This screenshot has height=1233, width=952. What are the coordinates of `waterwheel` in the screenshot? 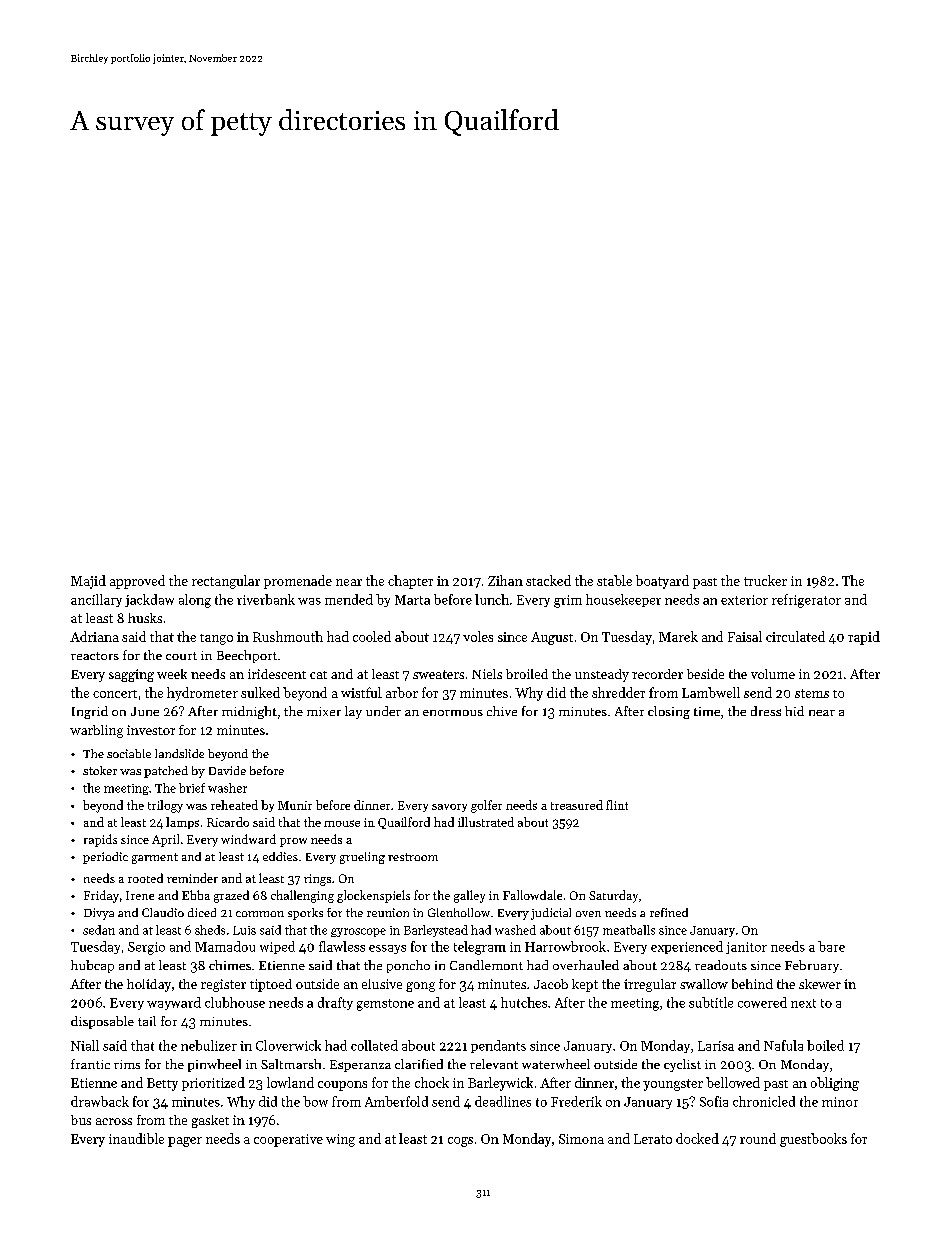 It's located at (556, 1064).
